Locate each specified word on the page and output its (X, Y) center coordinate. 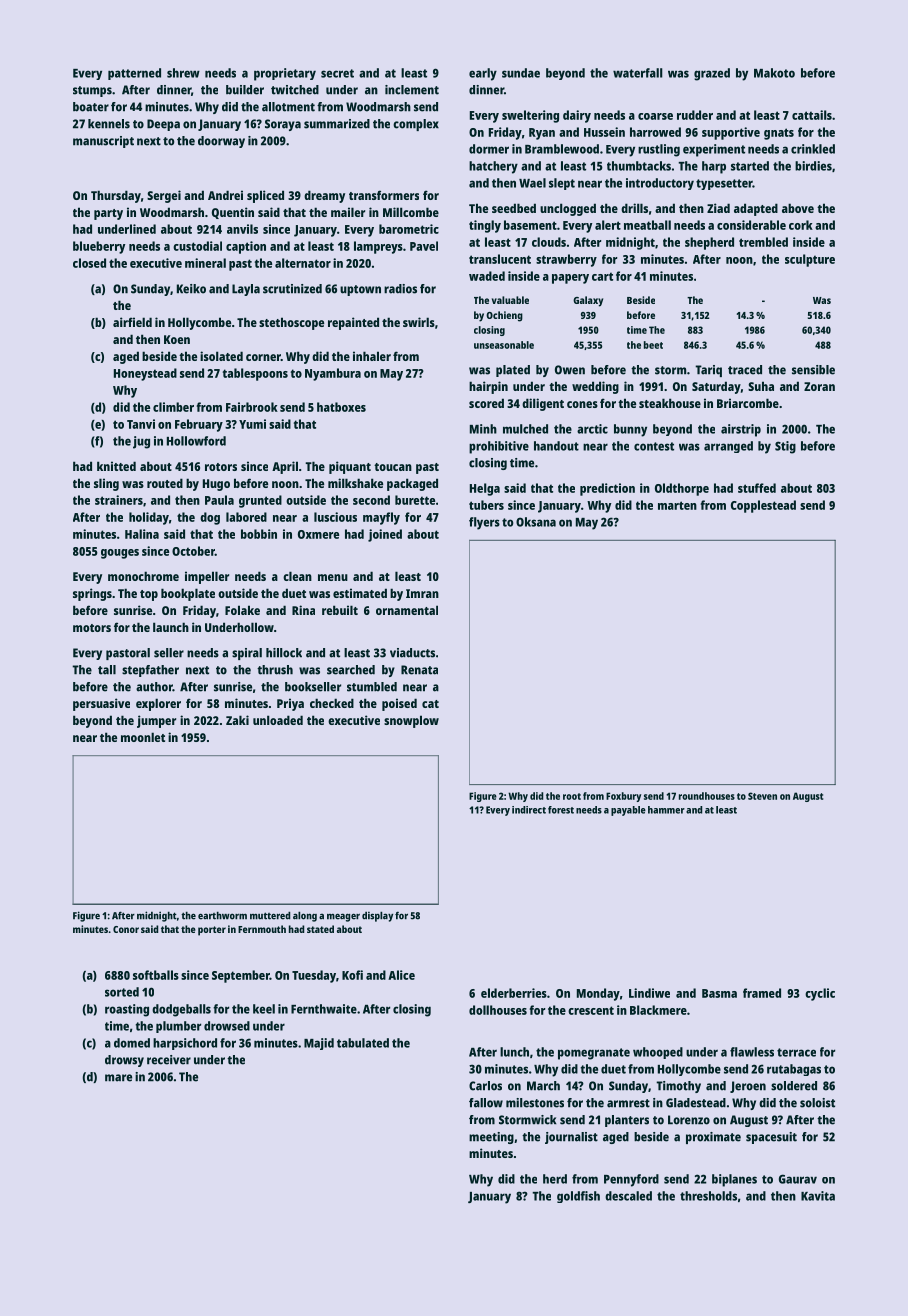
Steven (762, 796)
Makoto (774, 73)
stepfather (150, 671)
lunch (514, 1052)
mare (118, 1078)
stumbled (372, 687)
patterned (134, 74)
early (483, 74)
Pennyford (631, 1180)
